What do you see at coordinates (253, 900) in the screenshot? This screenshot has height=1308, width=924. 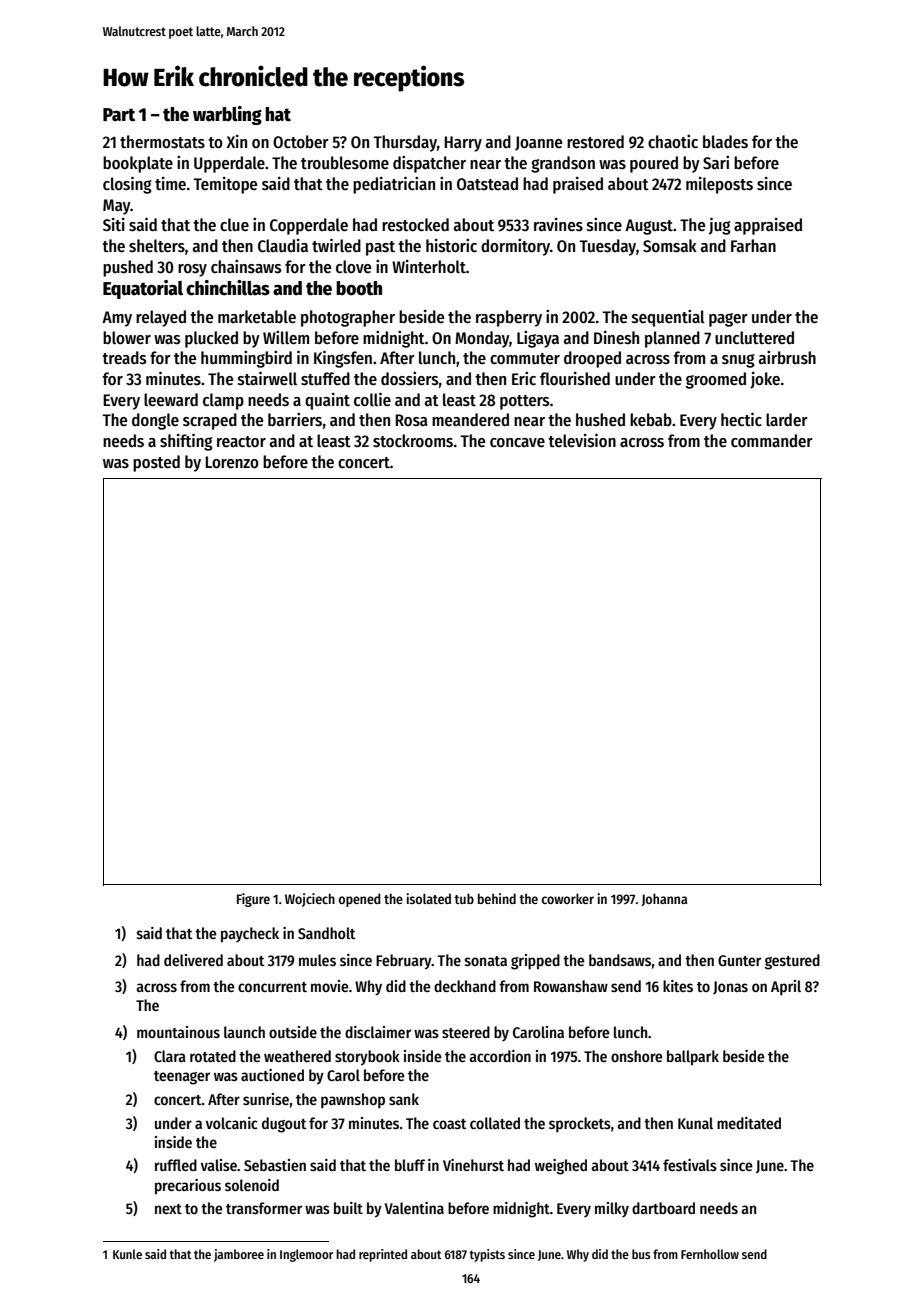 I see `Figure` at bounding box center [253, 900].
